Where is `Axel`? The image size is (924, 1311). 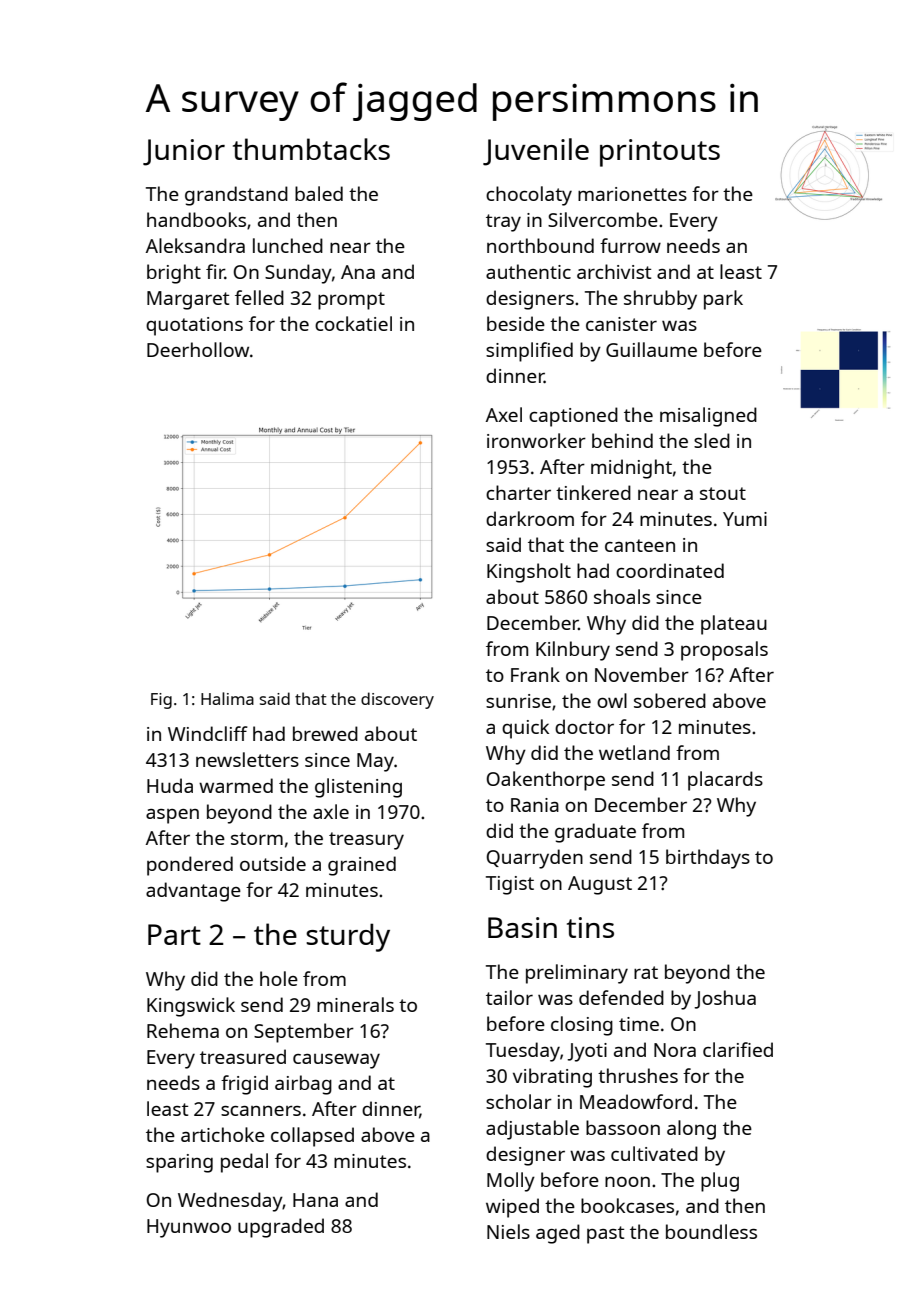
Axel is located at coordinates (504, 414).
